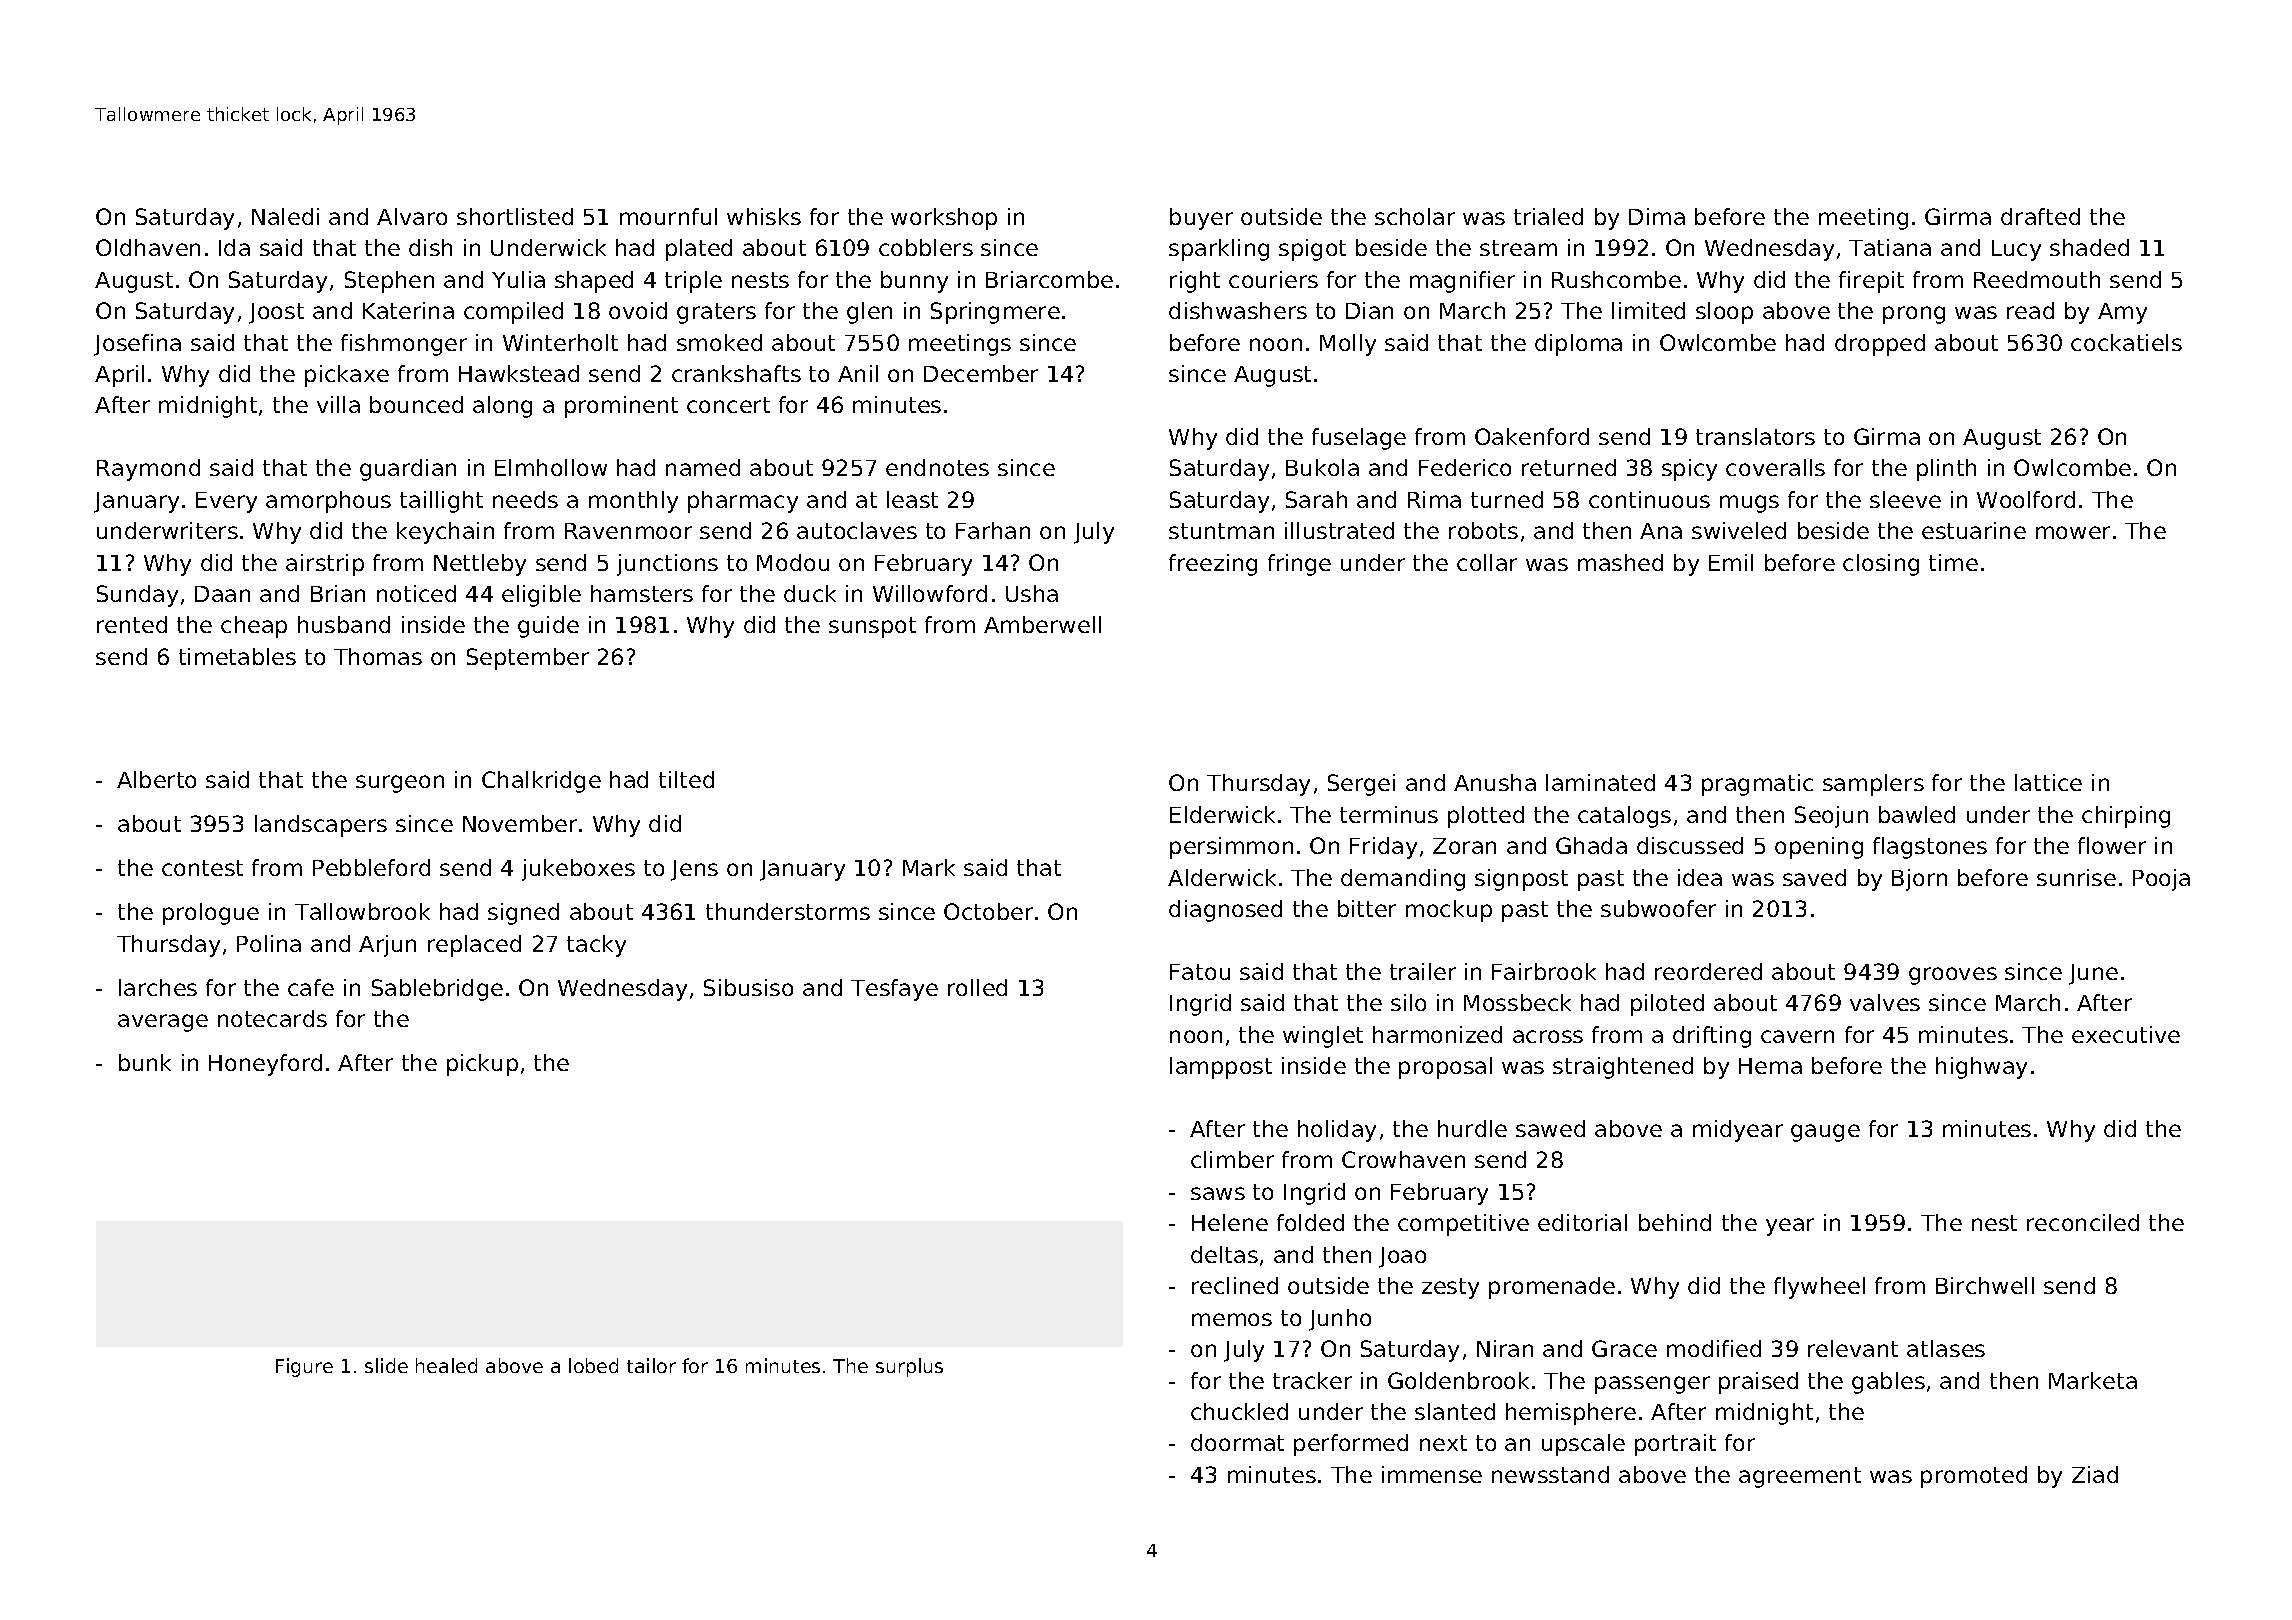 This image has height=1620, width=2292. Describe the element at coordinates (482, 1065) in the image. I see `pickup` at that location.
